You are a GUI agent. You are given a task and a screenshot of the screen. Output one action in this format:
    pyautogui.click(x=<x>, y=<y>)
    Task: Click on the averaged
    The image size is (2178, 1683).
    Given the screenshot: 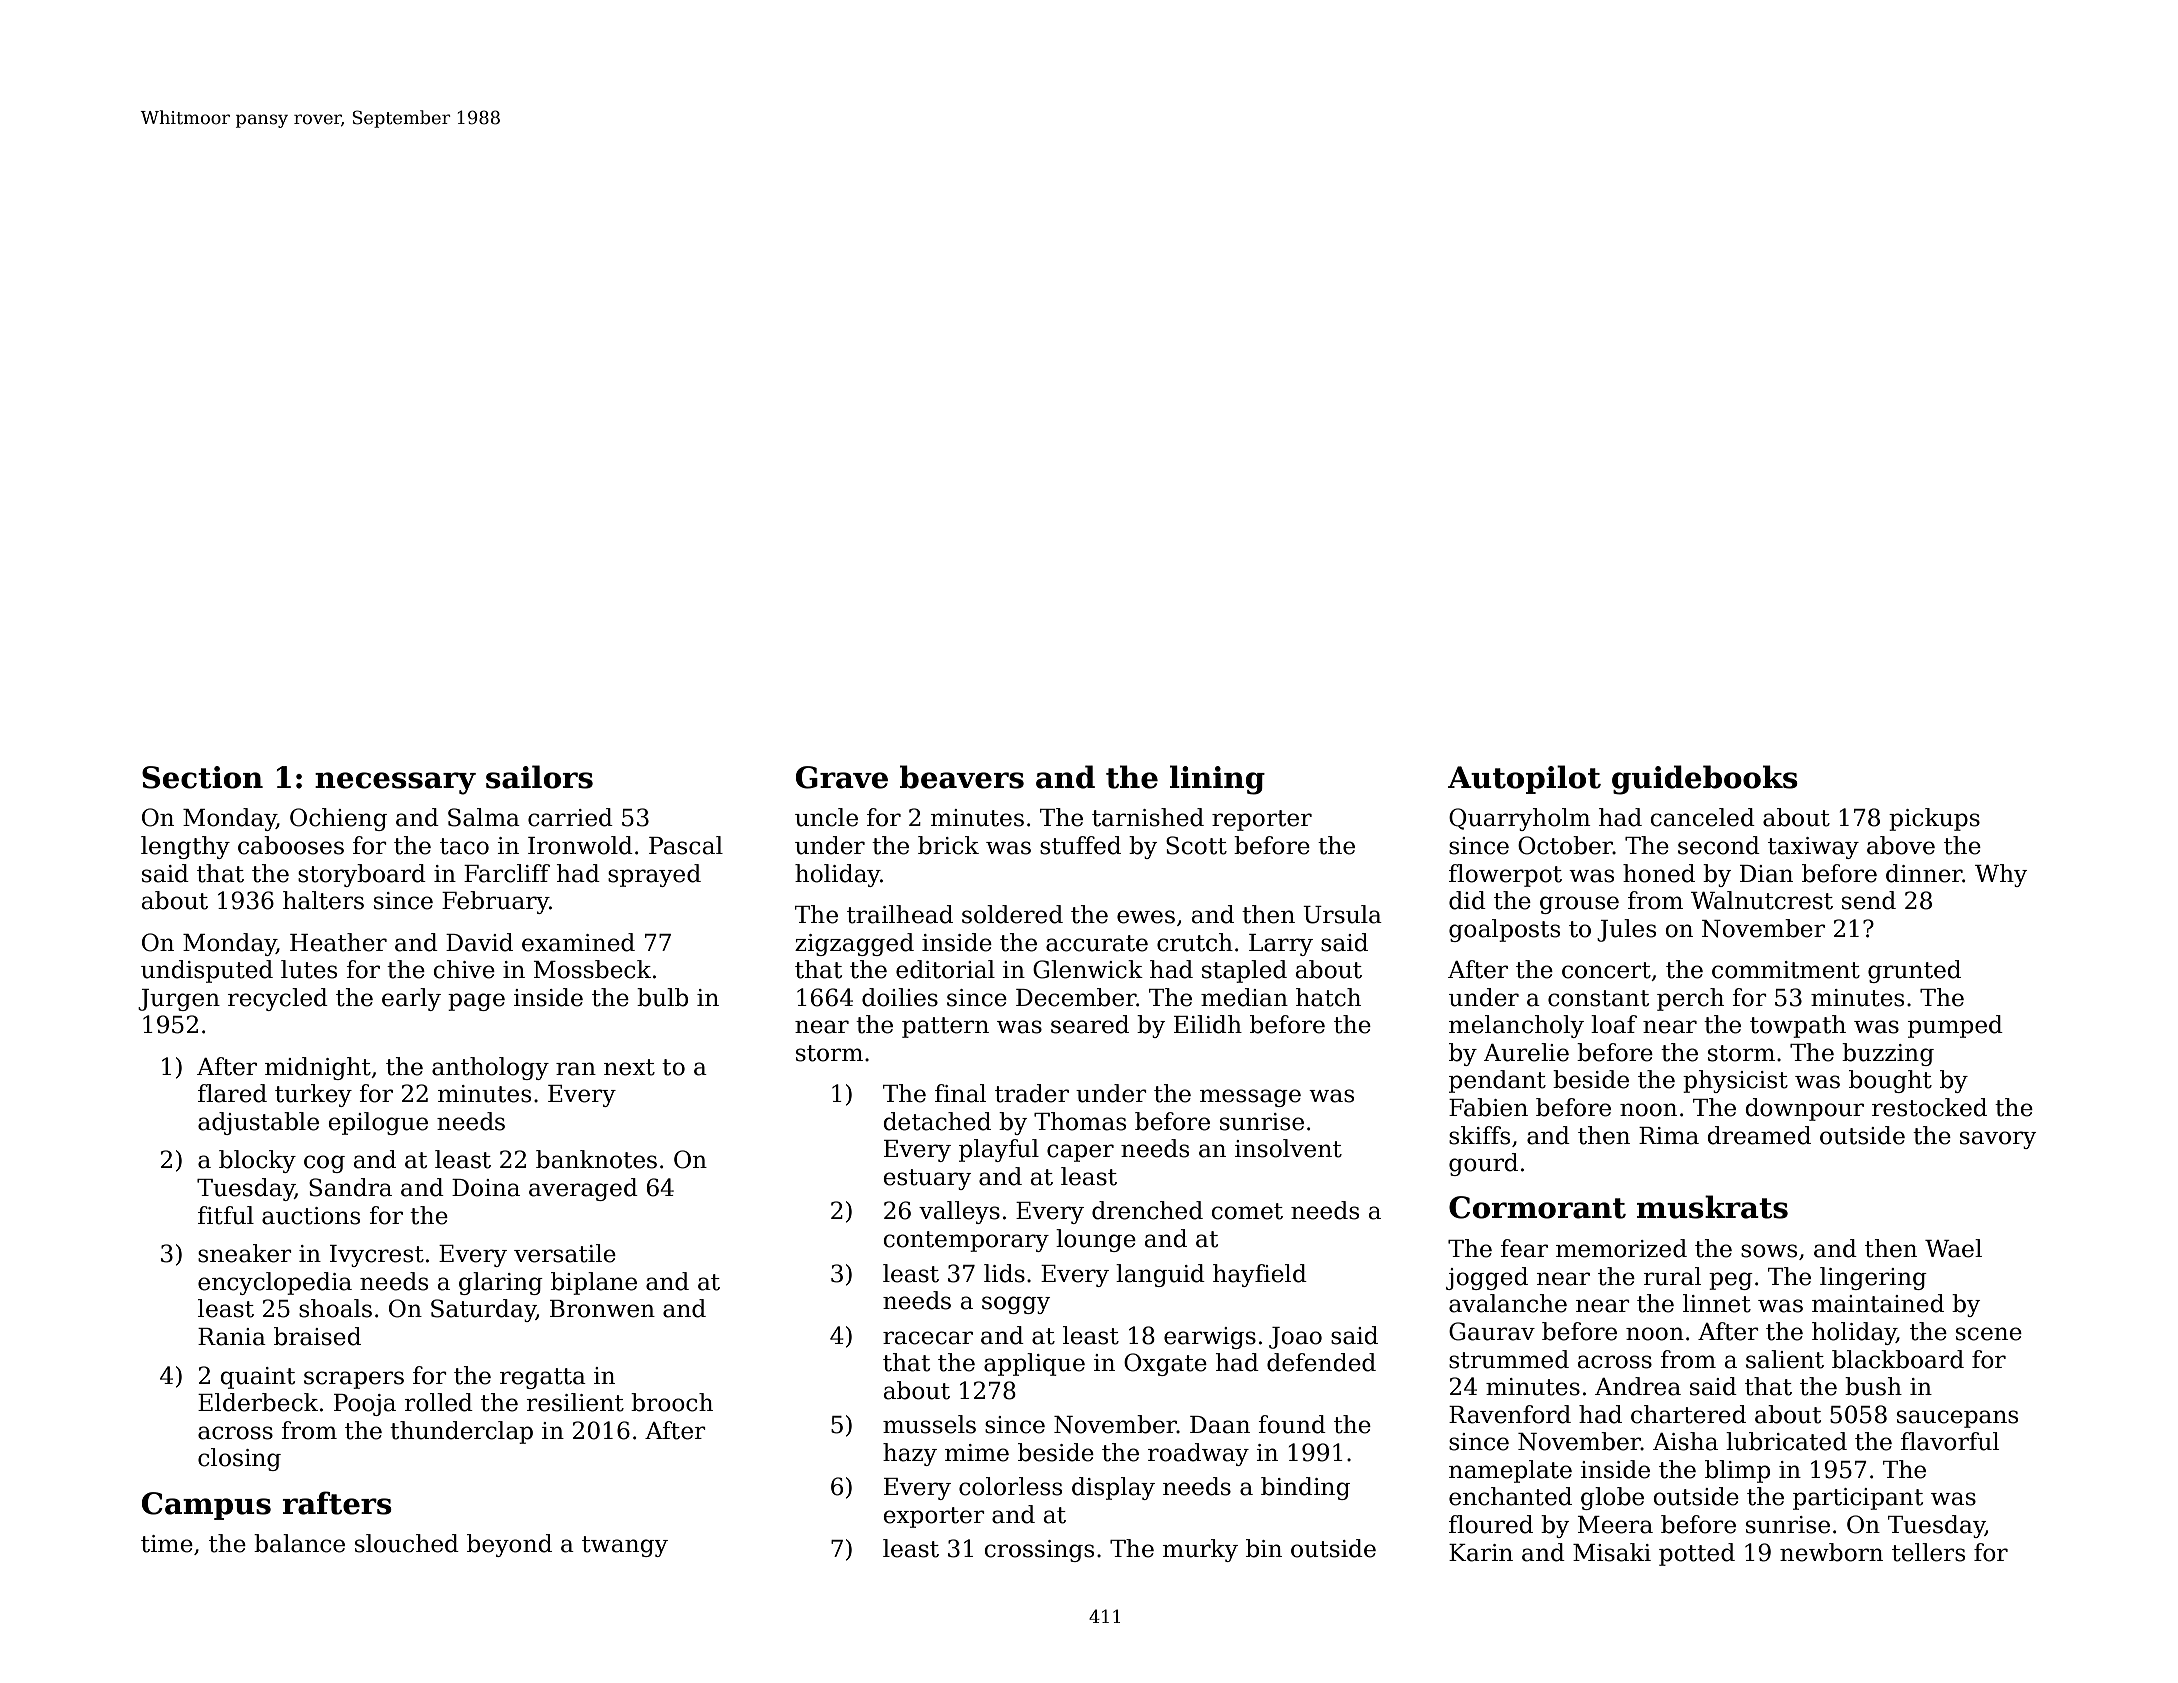 What is the action you would take?
    pyautogui.click(x=583, y=1189)
